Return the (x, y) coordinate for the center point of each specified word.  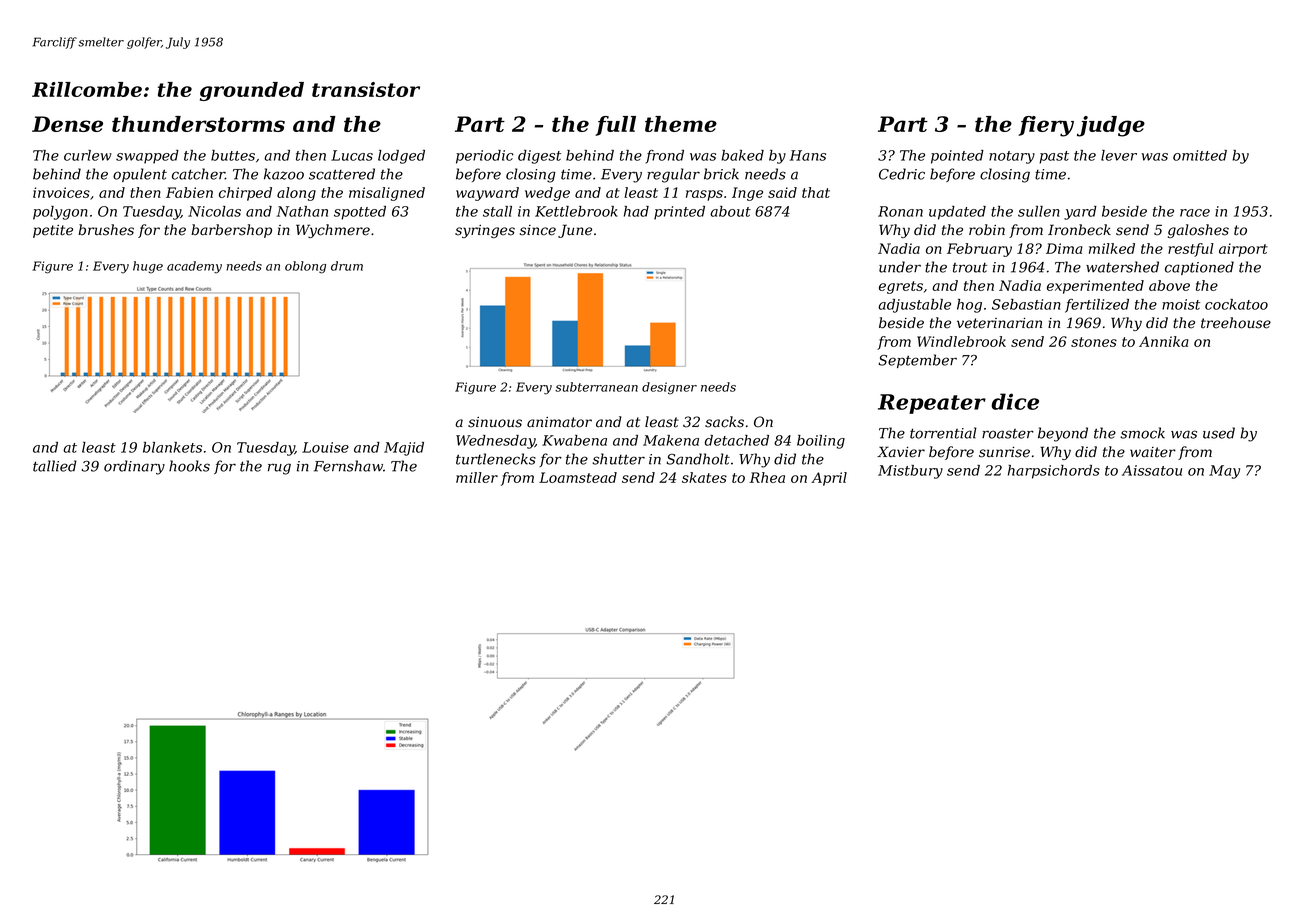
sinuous (495, 422)
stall (497, 211)
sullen (1039, 211)
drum (347, 266)
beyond (1063, 434)
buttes (233, 155)
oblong (305, 267)
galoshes (1198, 231)
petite (53, 231)
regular (673, 175)
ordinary (134, 467)
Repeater (932, 404)
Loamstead (578, 477)
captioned (1199, 268)
